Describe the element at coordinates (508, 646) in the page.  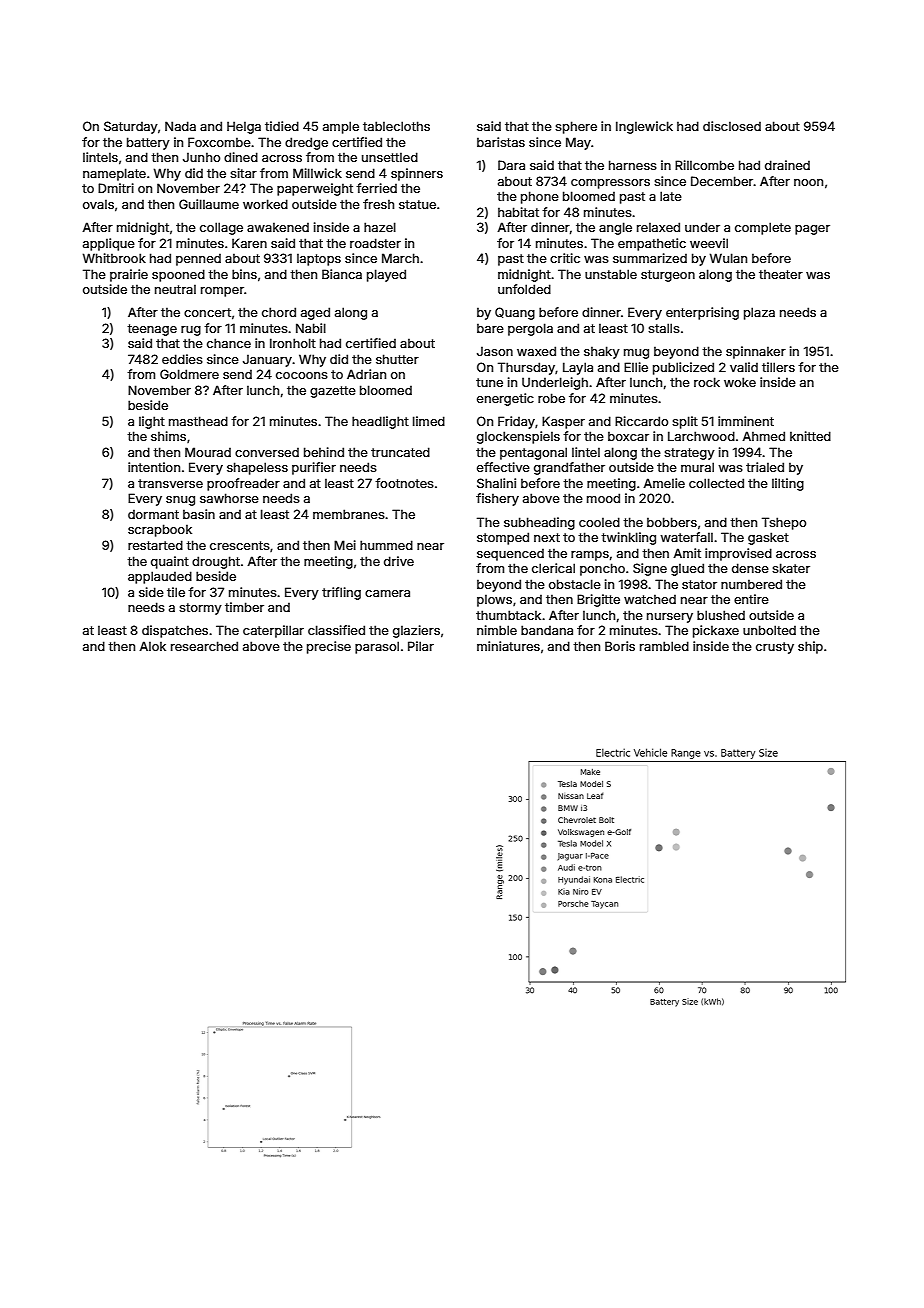
I see `miniatures` at that location.
